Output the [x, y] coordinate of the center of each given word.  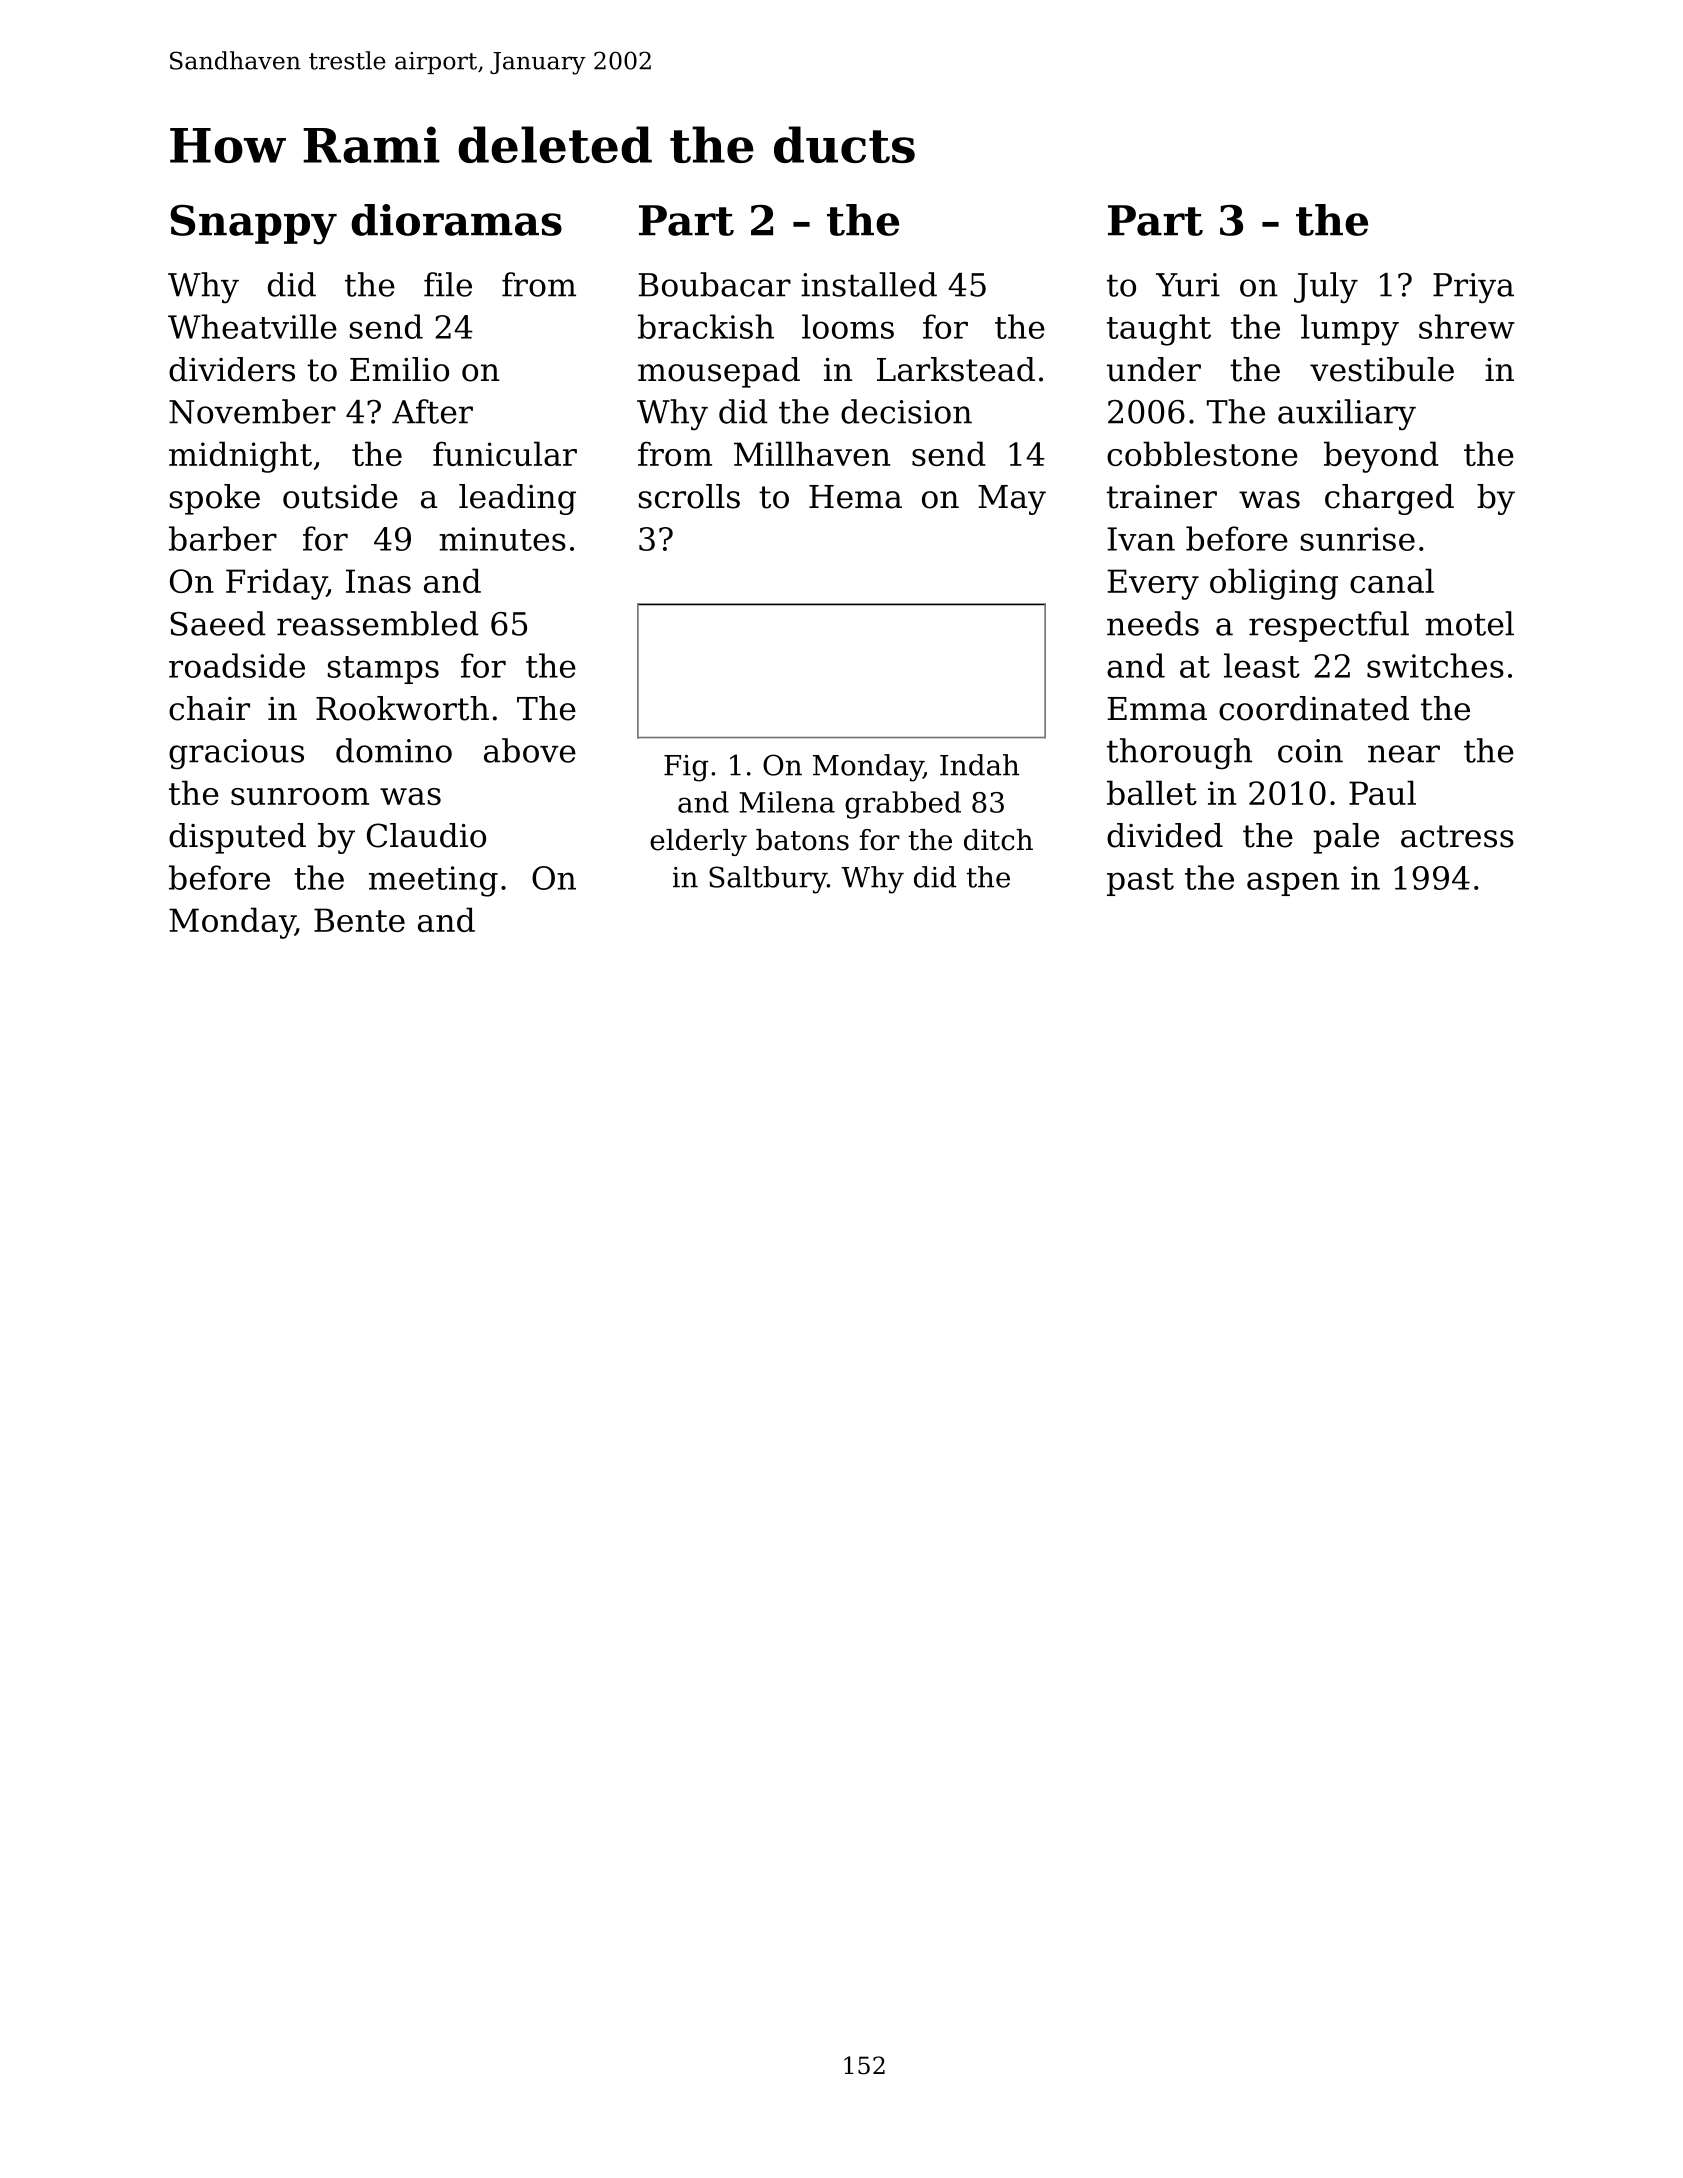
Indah [979, 765]
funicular [505, 453]
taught [1159, 330]
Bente [359, 920]
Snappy [253, 225]
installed [869, 284]
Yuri [1188, 285]
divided [1165, 835]
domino [394, 750]
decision [906, 411]
